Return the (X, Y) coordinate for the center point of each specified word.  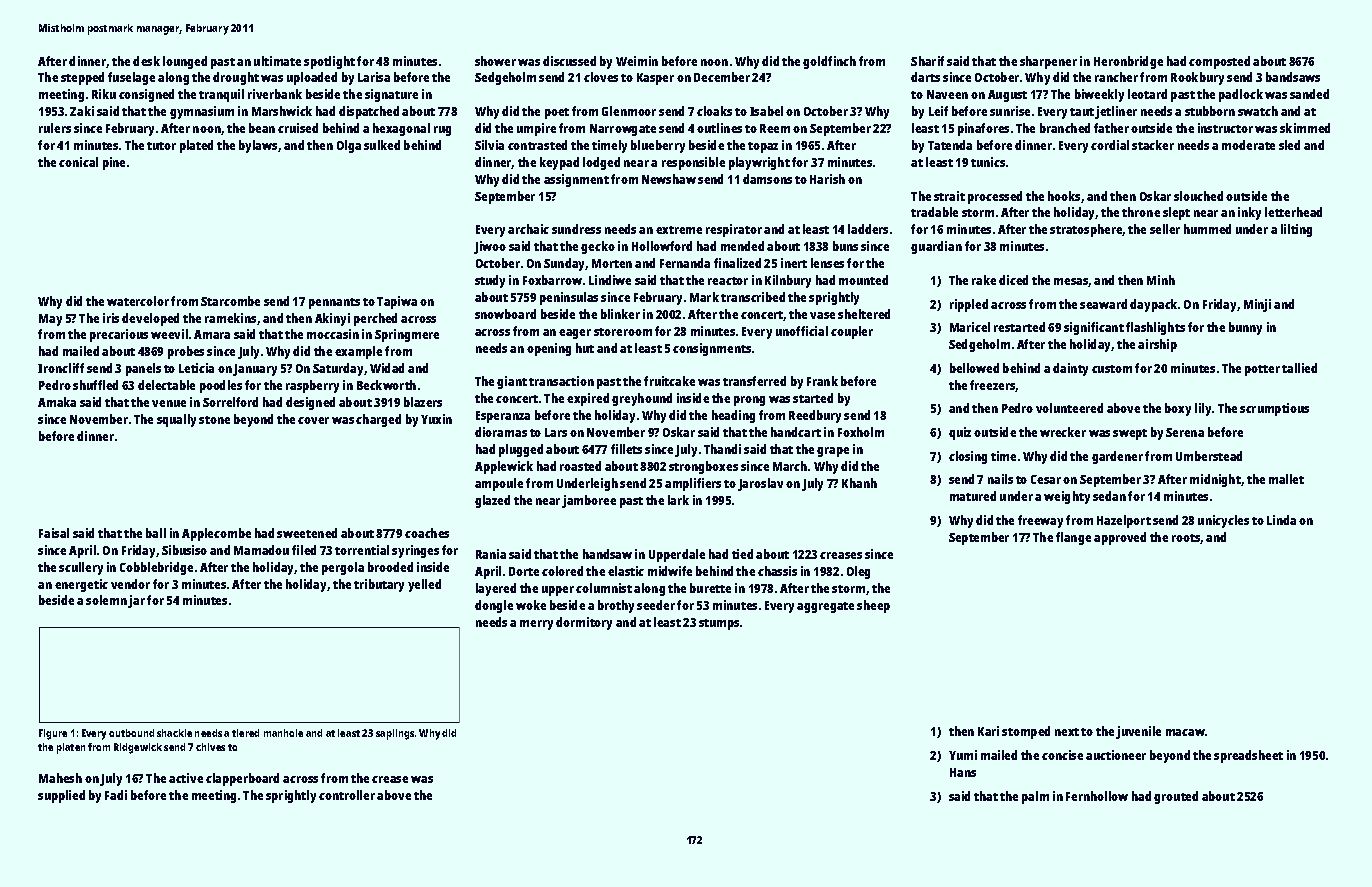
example (358, 352)
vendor (130, 584)
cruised (298, 128)
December (722, 77)
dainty (1070, 369)
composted (1219, 62)
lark (678, 500)
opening (549, 349)
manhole (283, 733)
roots (1186, 539)
